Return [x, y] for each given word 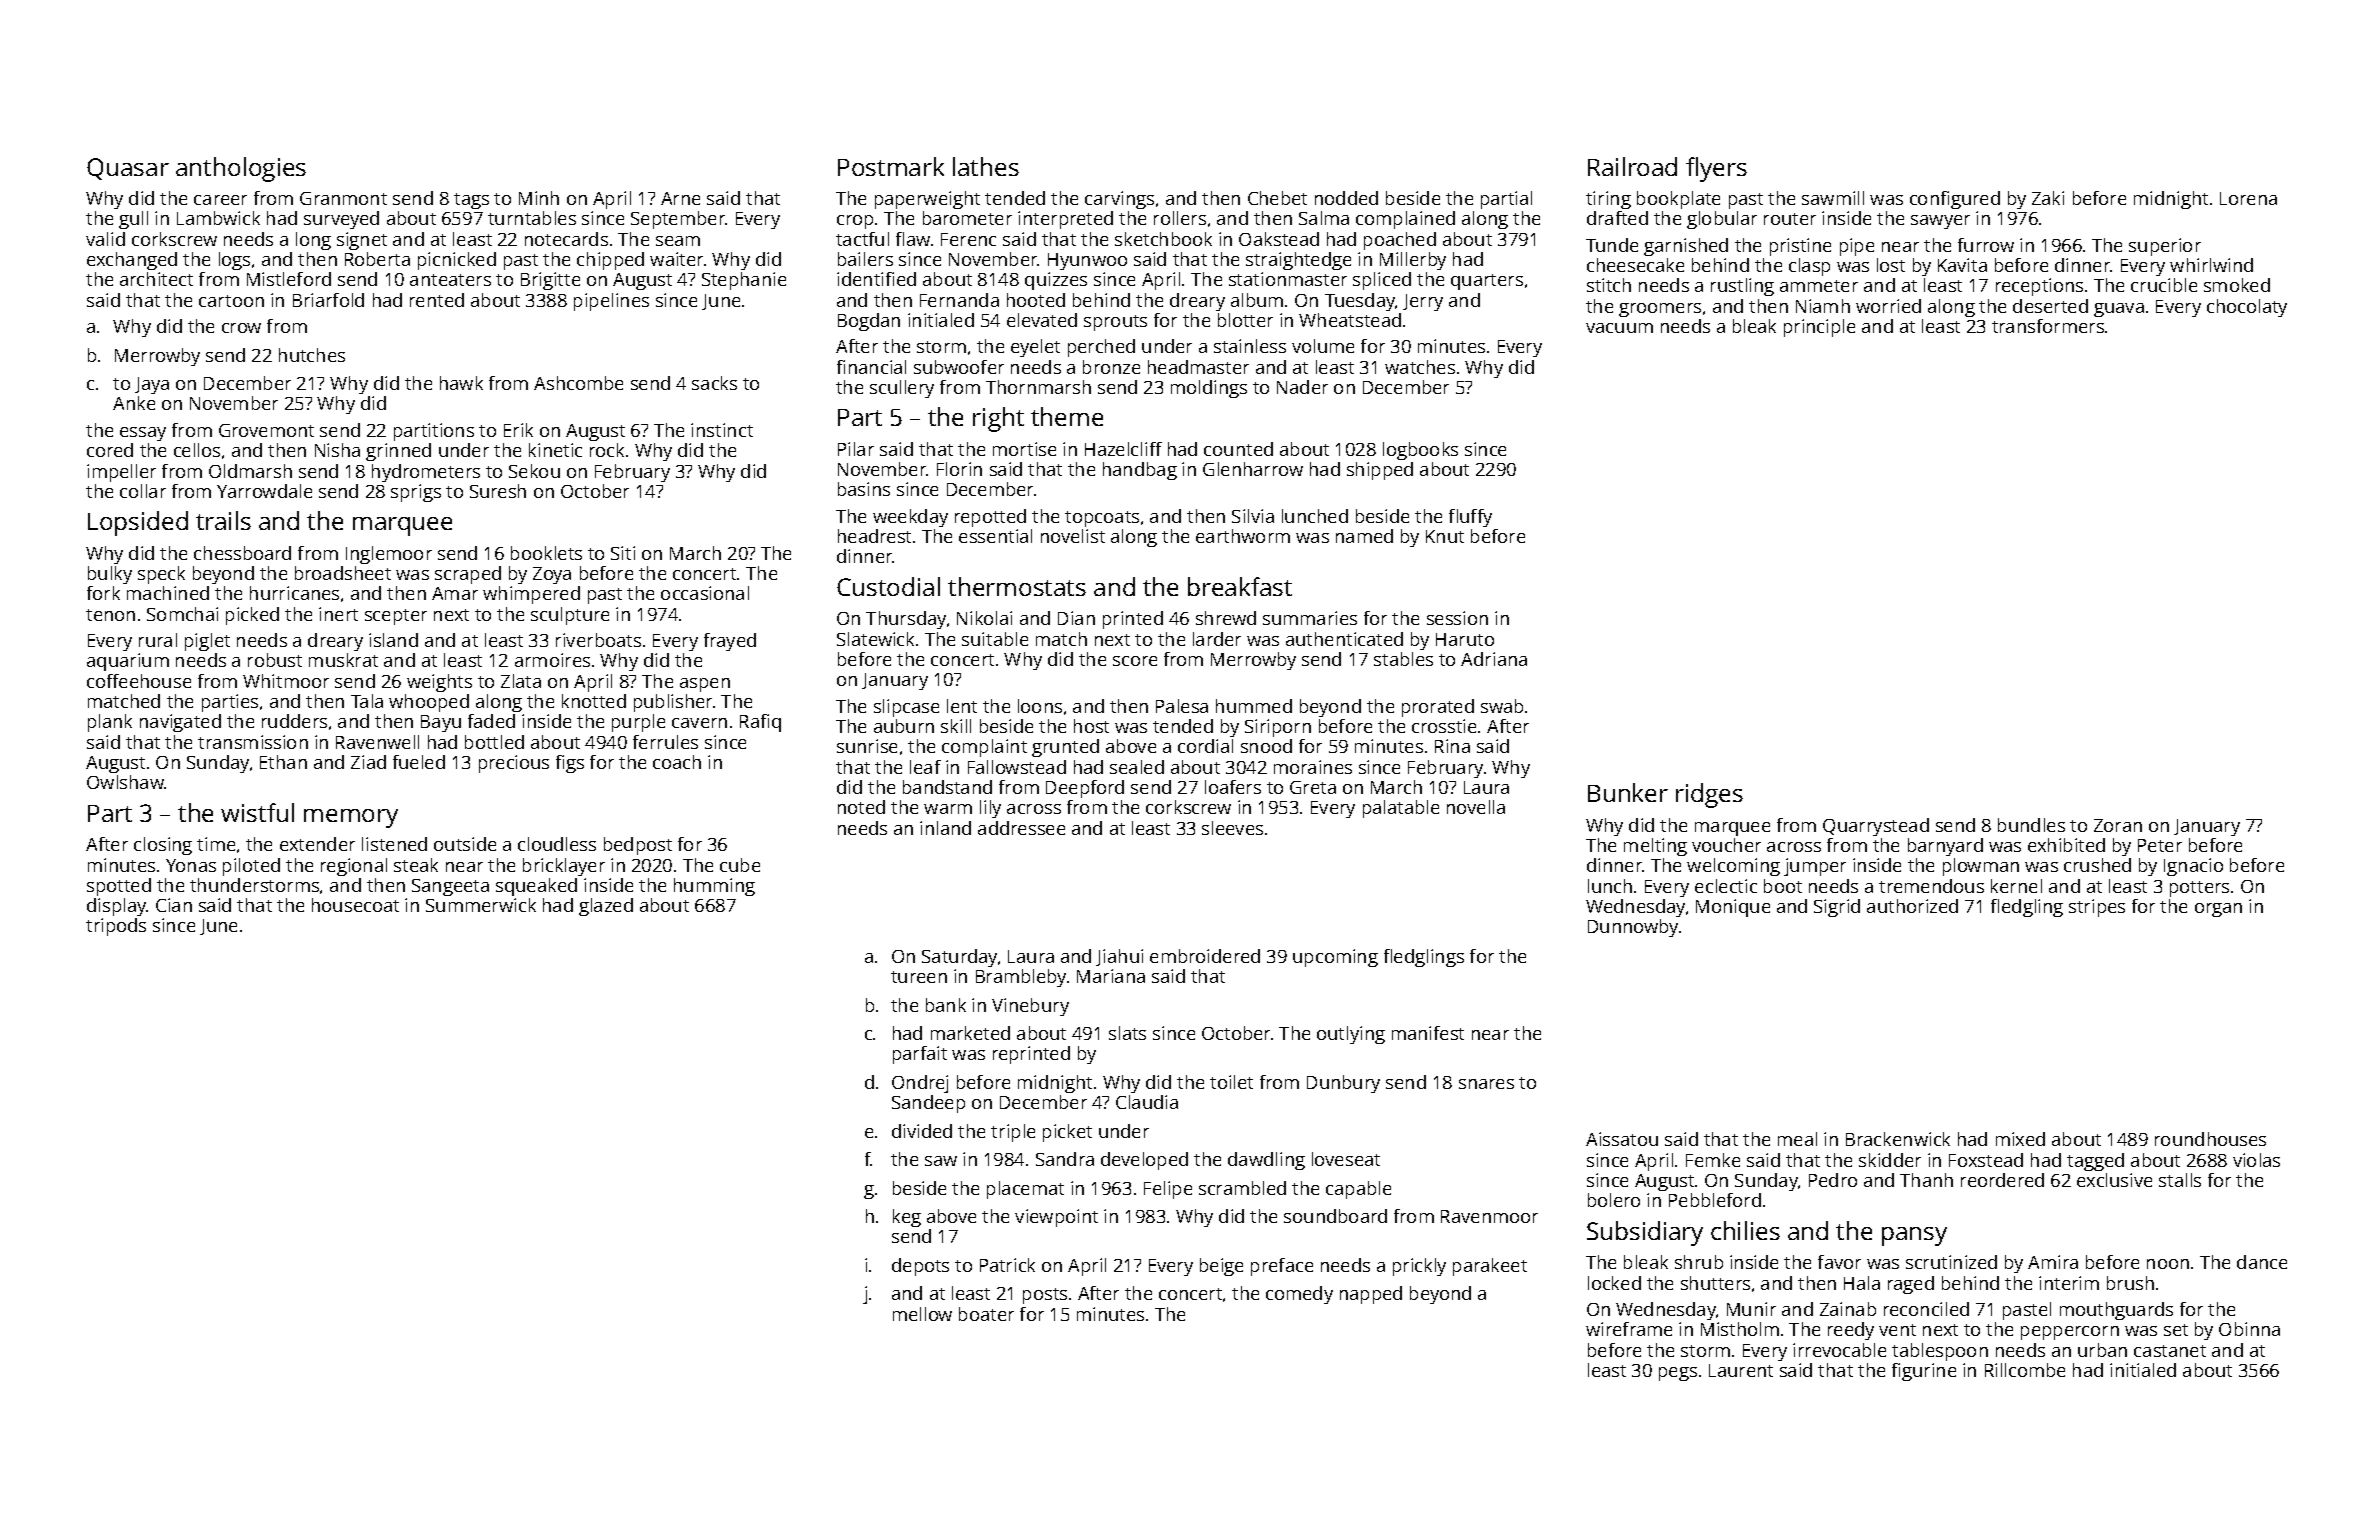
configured [1955, 200]
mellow [922, 1314]
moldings [1209, 389]
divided [922, 1131]
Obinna [2249, 1329]
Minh [539, 198]
